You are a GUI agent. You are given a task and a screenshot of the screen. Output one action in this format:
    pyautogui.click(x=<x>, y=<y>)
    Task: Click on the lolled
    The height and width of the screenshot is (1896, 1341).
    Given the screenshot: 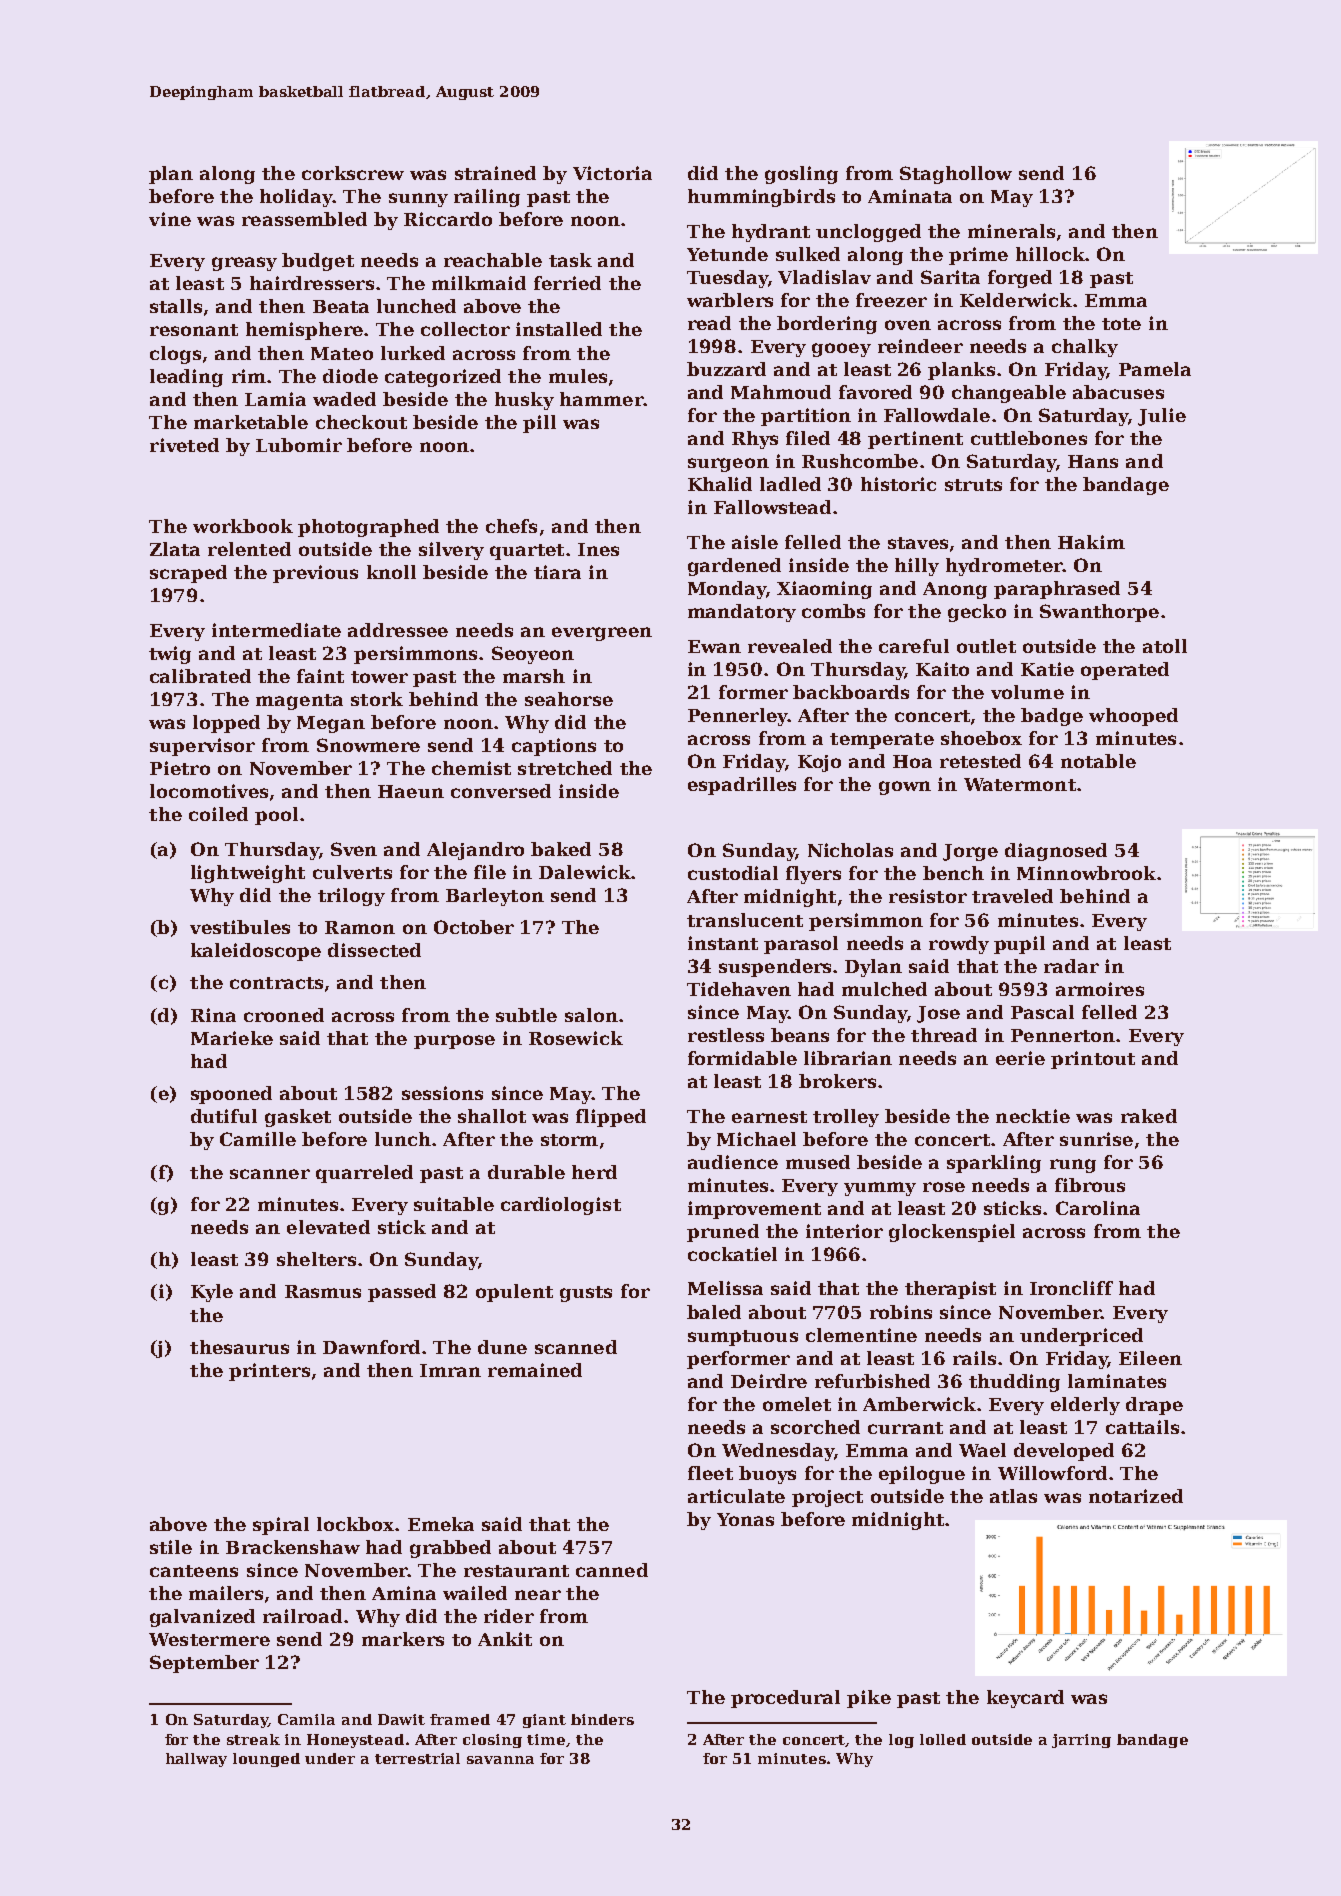 What is the action you would take?
    pyautogui.click(x=943, y=1739)
